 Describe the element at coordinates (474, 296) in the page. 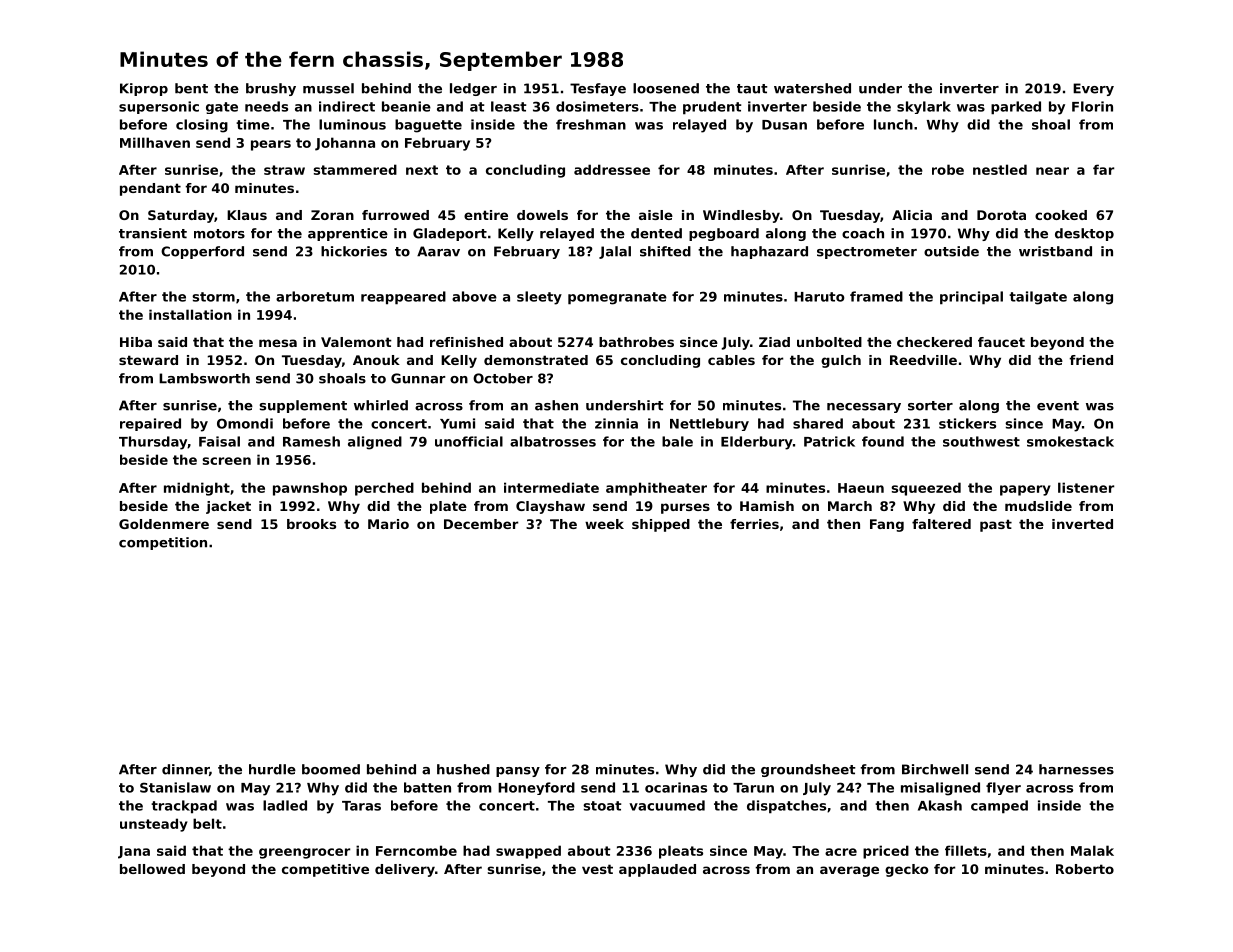

I see `above` at that location.
